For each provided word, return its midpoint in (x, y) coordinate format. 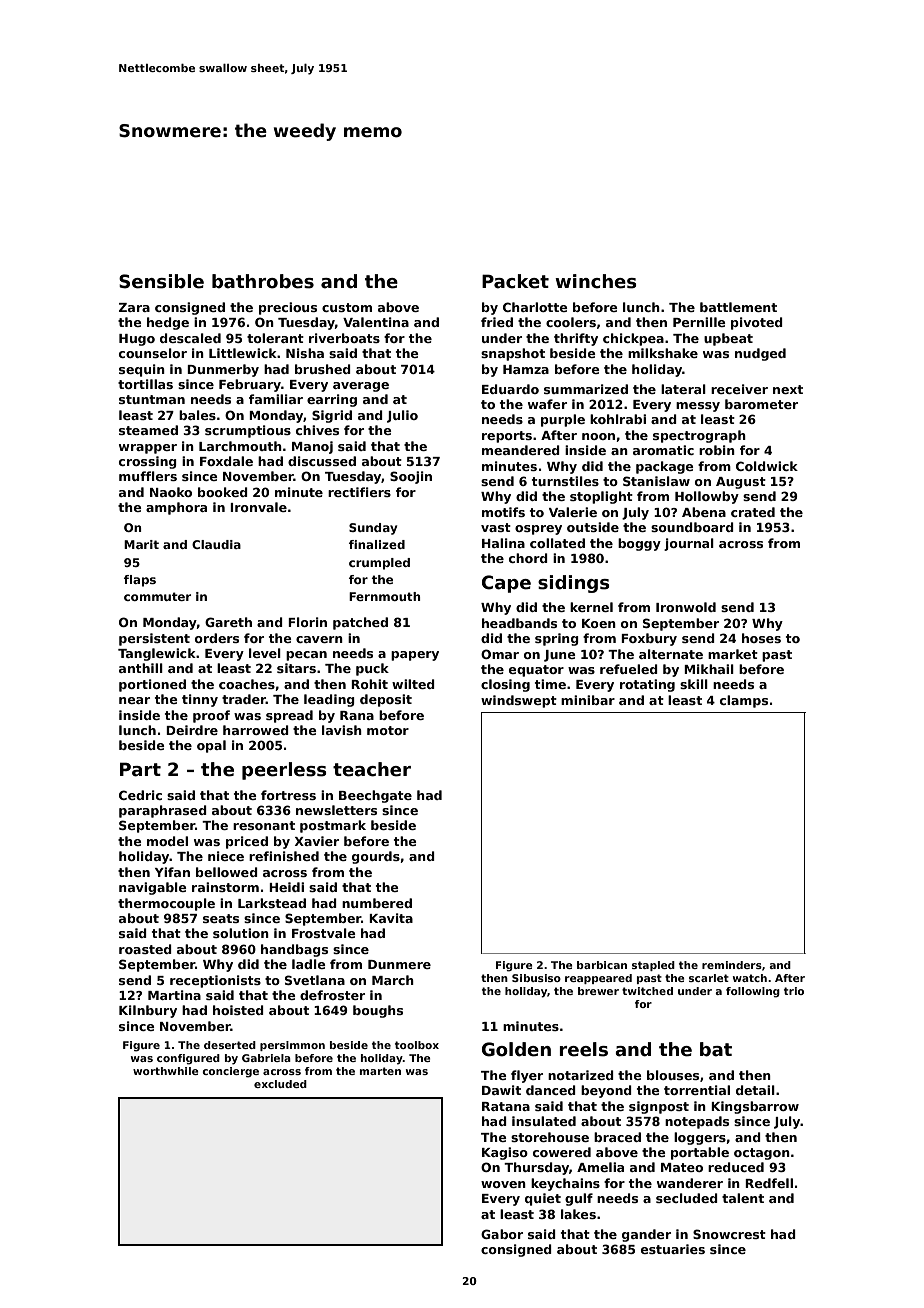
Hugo (137, 340)
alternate (671, 654)
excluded (280, 1084)
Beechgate (375, 796)
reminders (732, 965)
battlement (738, 307)
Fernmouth (385, 596)
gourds (376, 857)
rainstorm (225, 887)
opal (211, 746)
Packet (515, 281)
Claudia (216, 544)
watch (750, 978)
